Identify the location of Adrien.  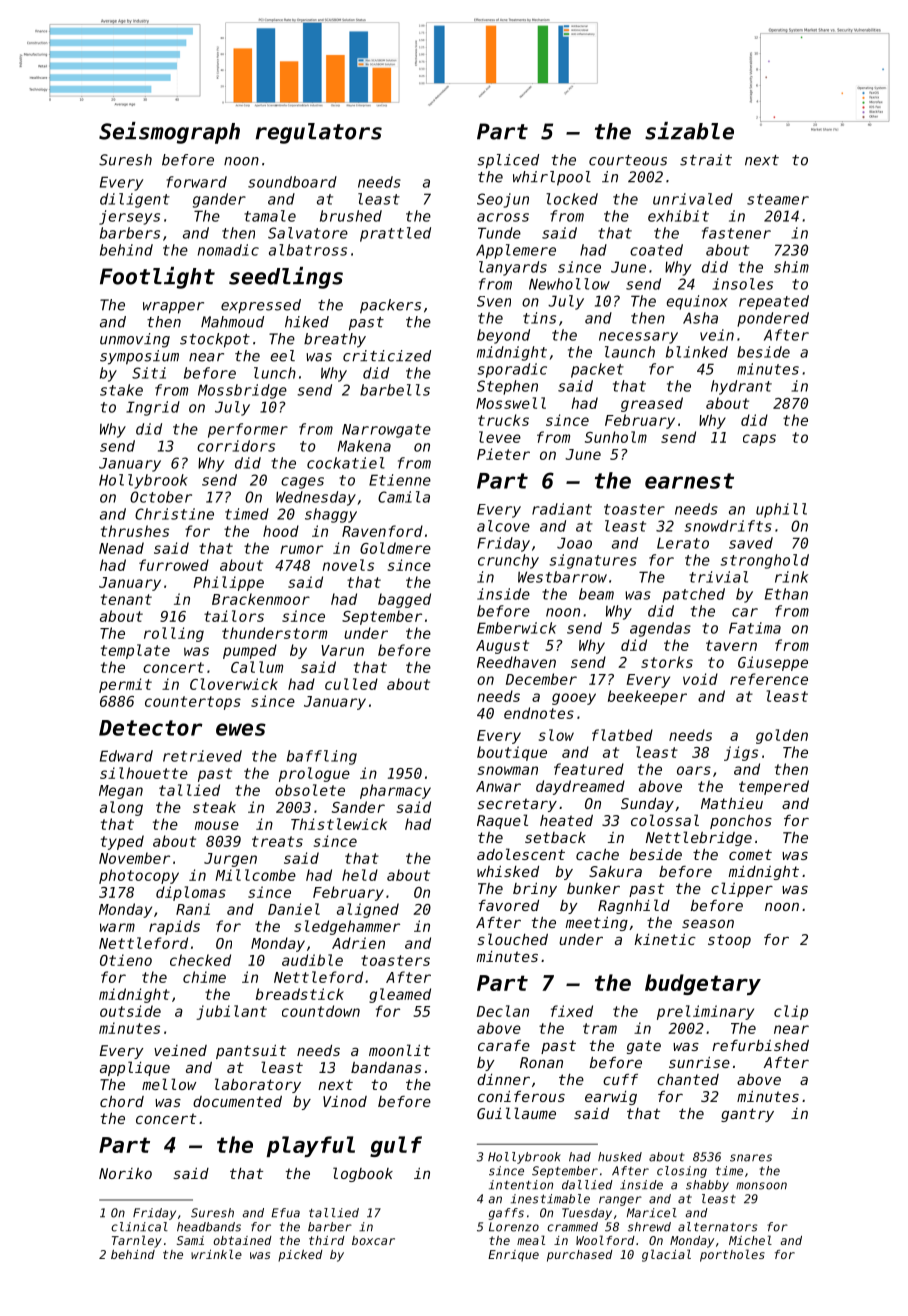
(358, 943).
